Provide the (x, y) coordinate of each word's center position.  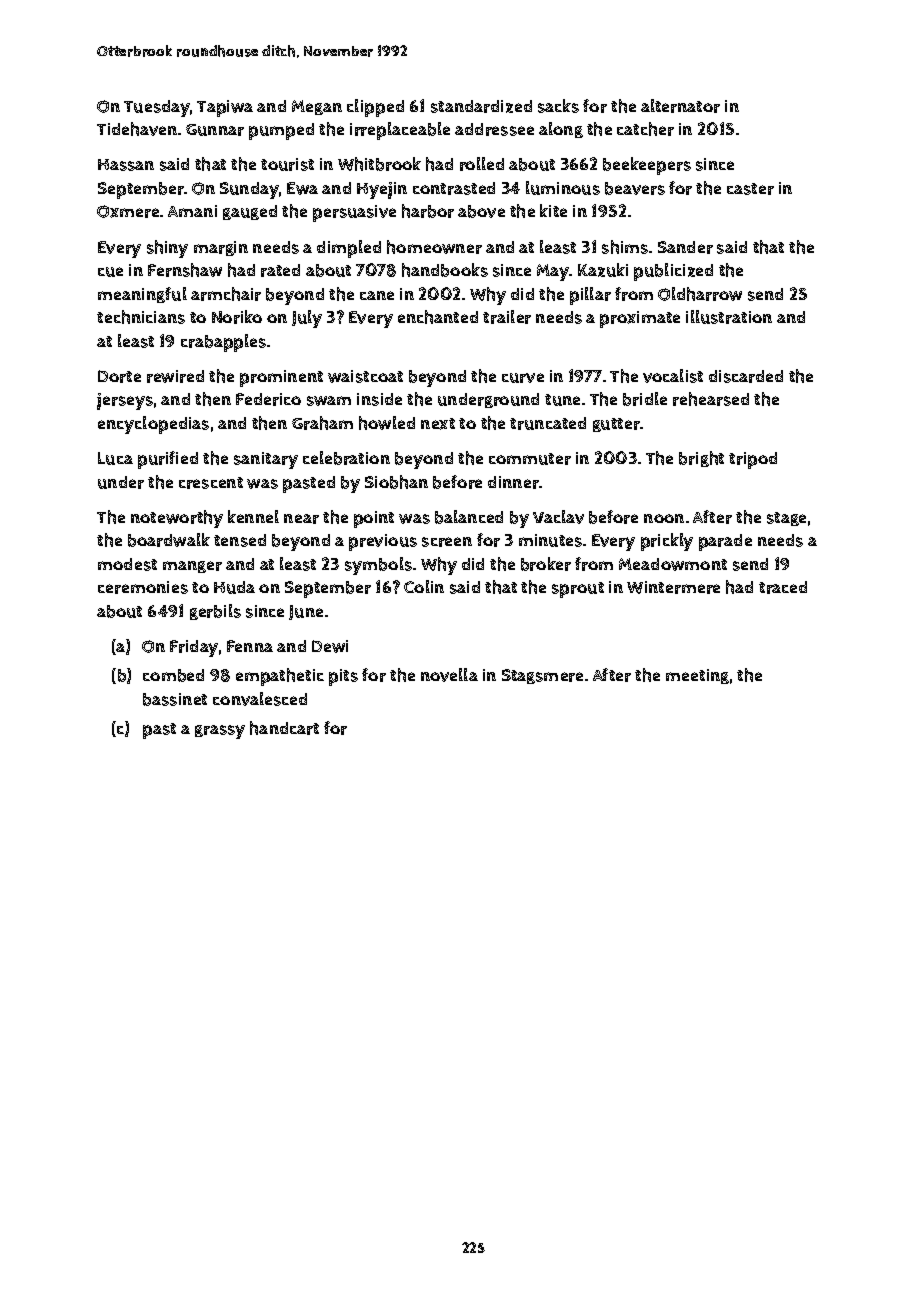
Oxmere (128, 211)
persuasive (354, 213)
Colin (424, 586)
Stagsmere (542, 676)
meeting (697, 676)
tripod (753, 460)
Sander (685, 247)
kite (553, 210)
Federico (268, 399)
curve (523, 378)
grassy (220, 732)
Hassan (126, 165)
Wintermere (673, 587)
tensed (240, 540)
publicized (673, 272)
